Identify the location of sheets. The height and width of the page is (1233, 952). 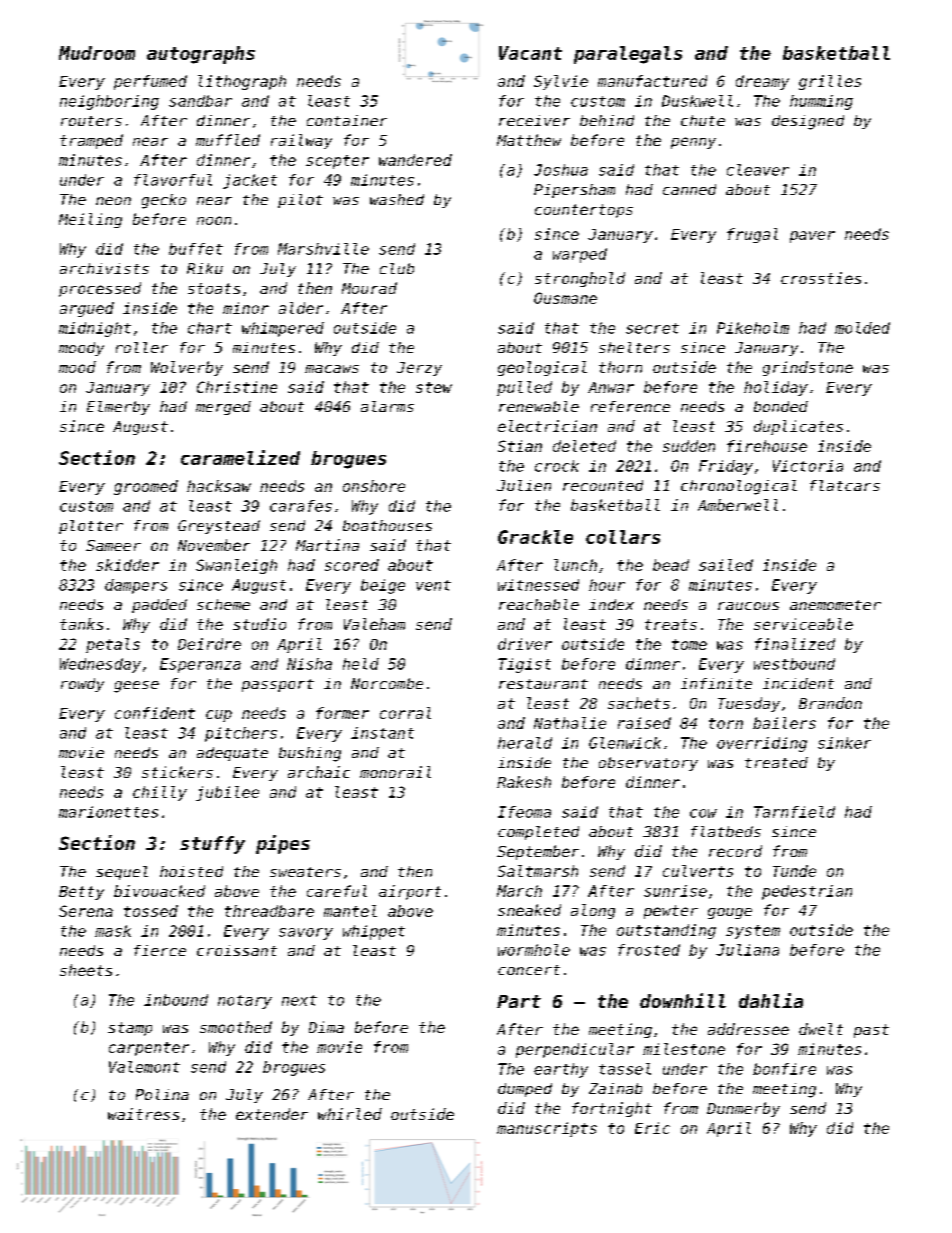
(86, 970).
